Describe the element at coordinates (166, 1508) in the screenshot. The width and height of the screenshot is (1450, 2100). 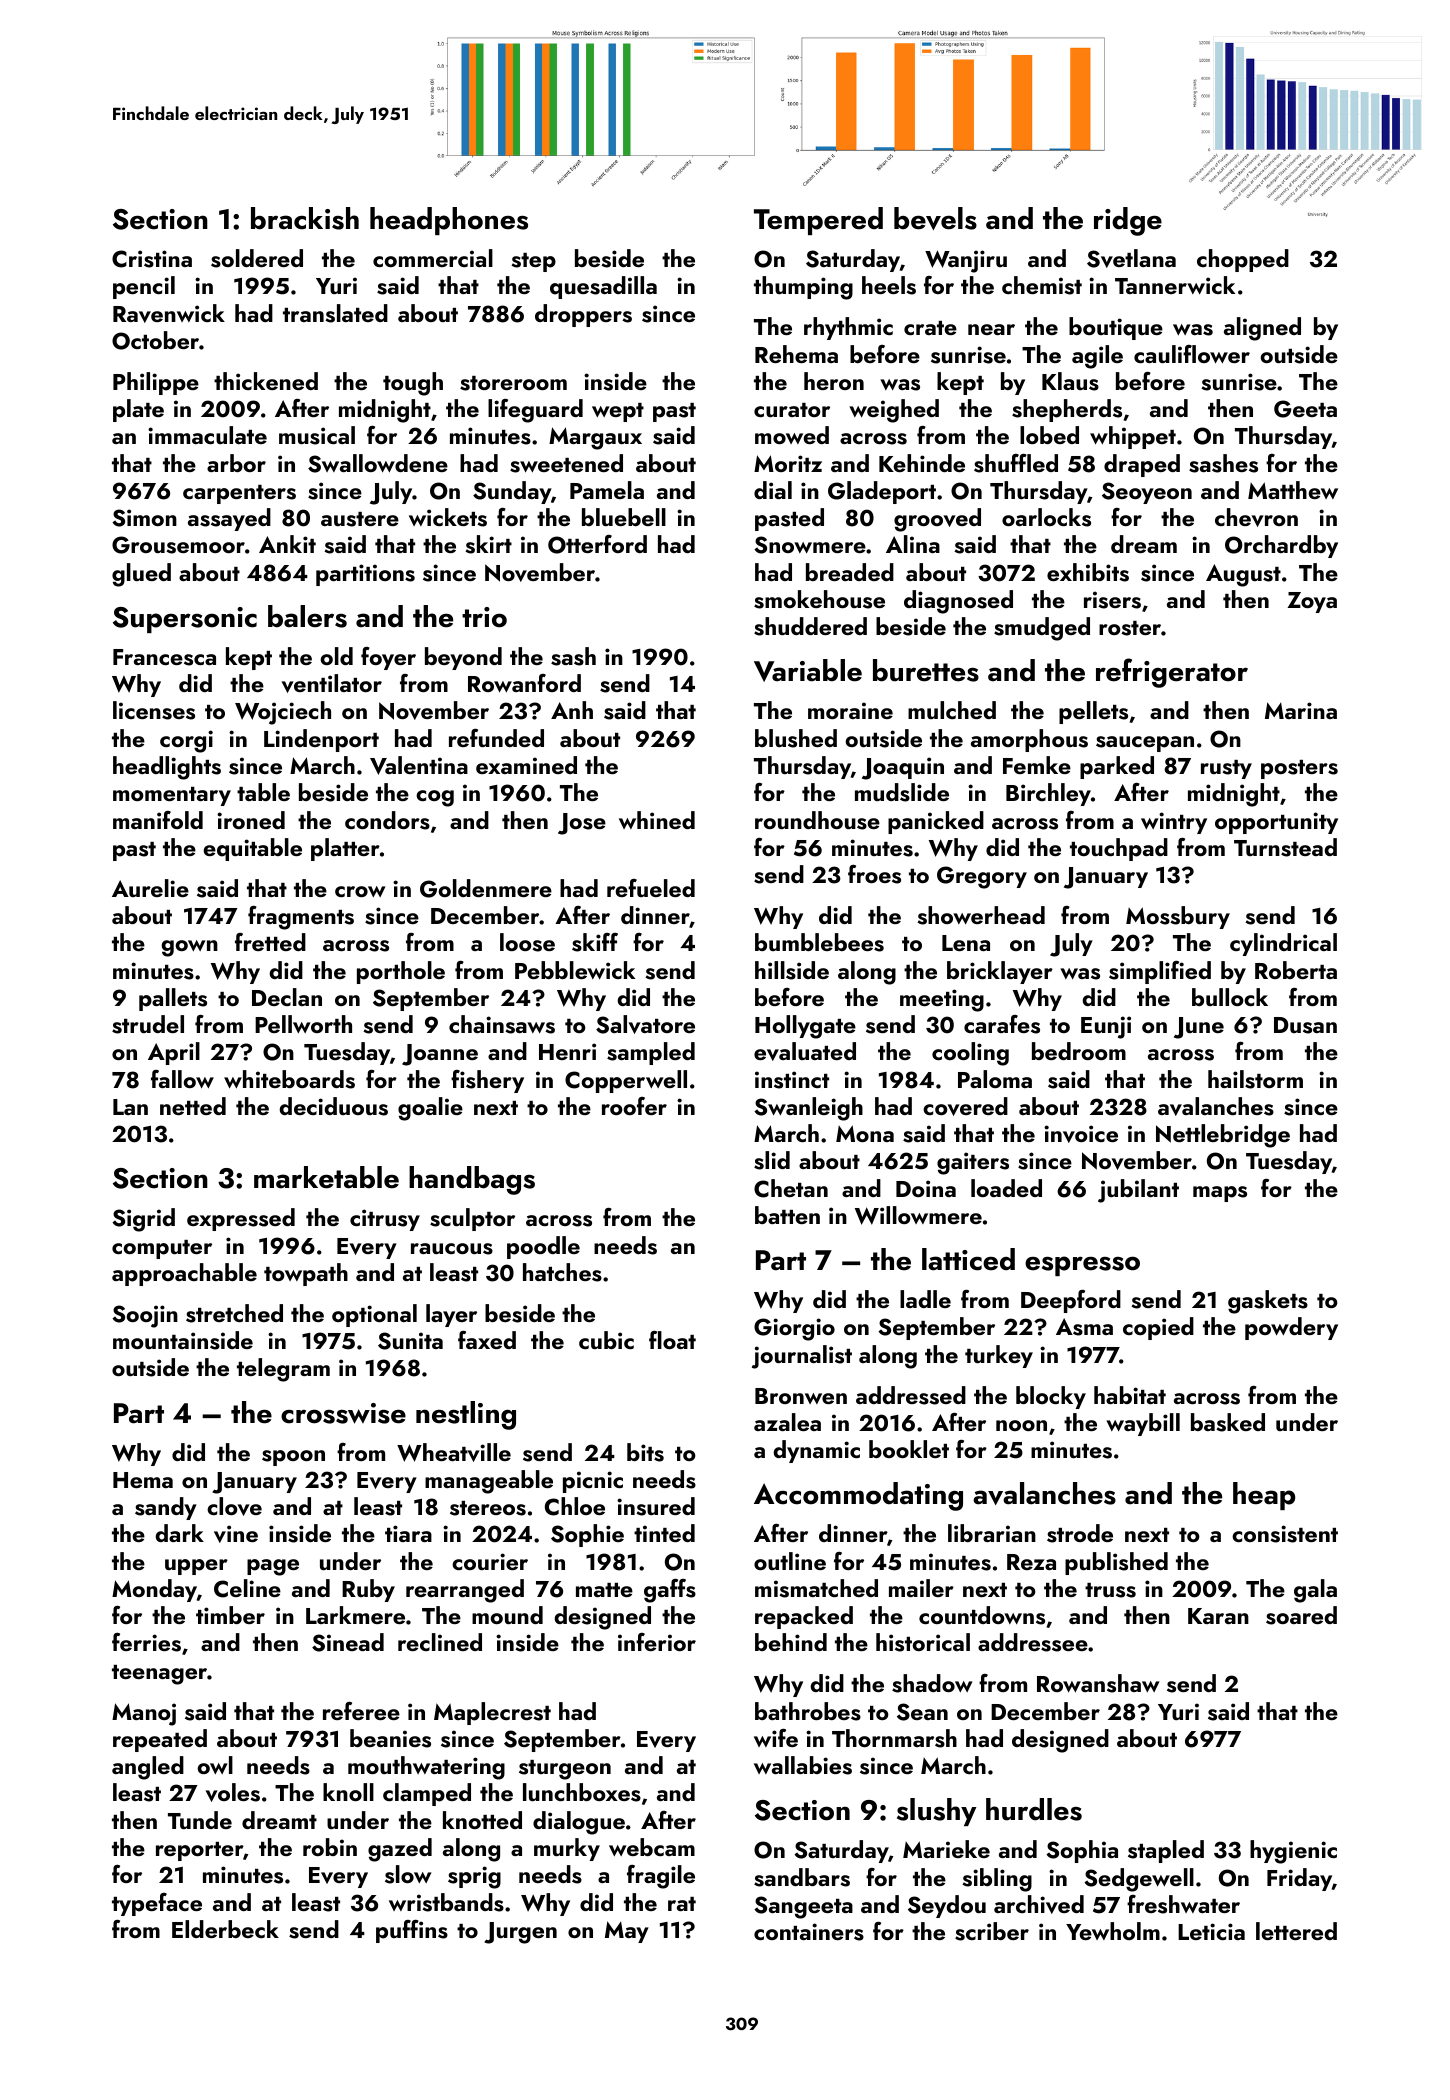
I see `sandy` at that location.
